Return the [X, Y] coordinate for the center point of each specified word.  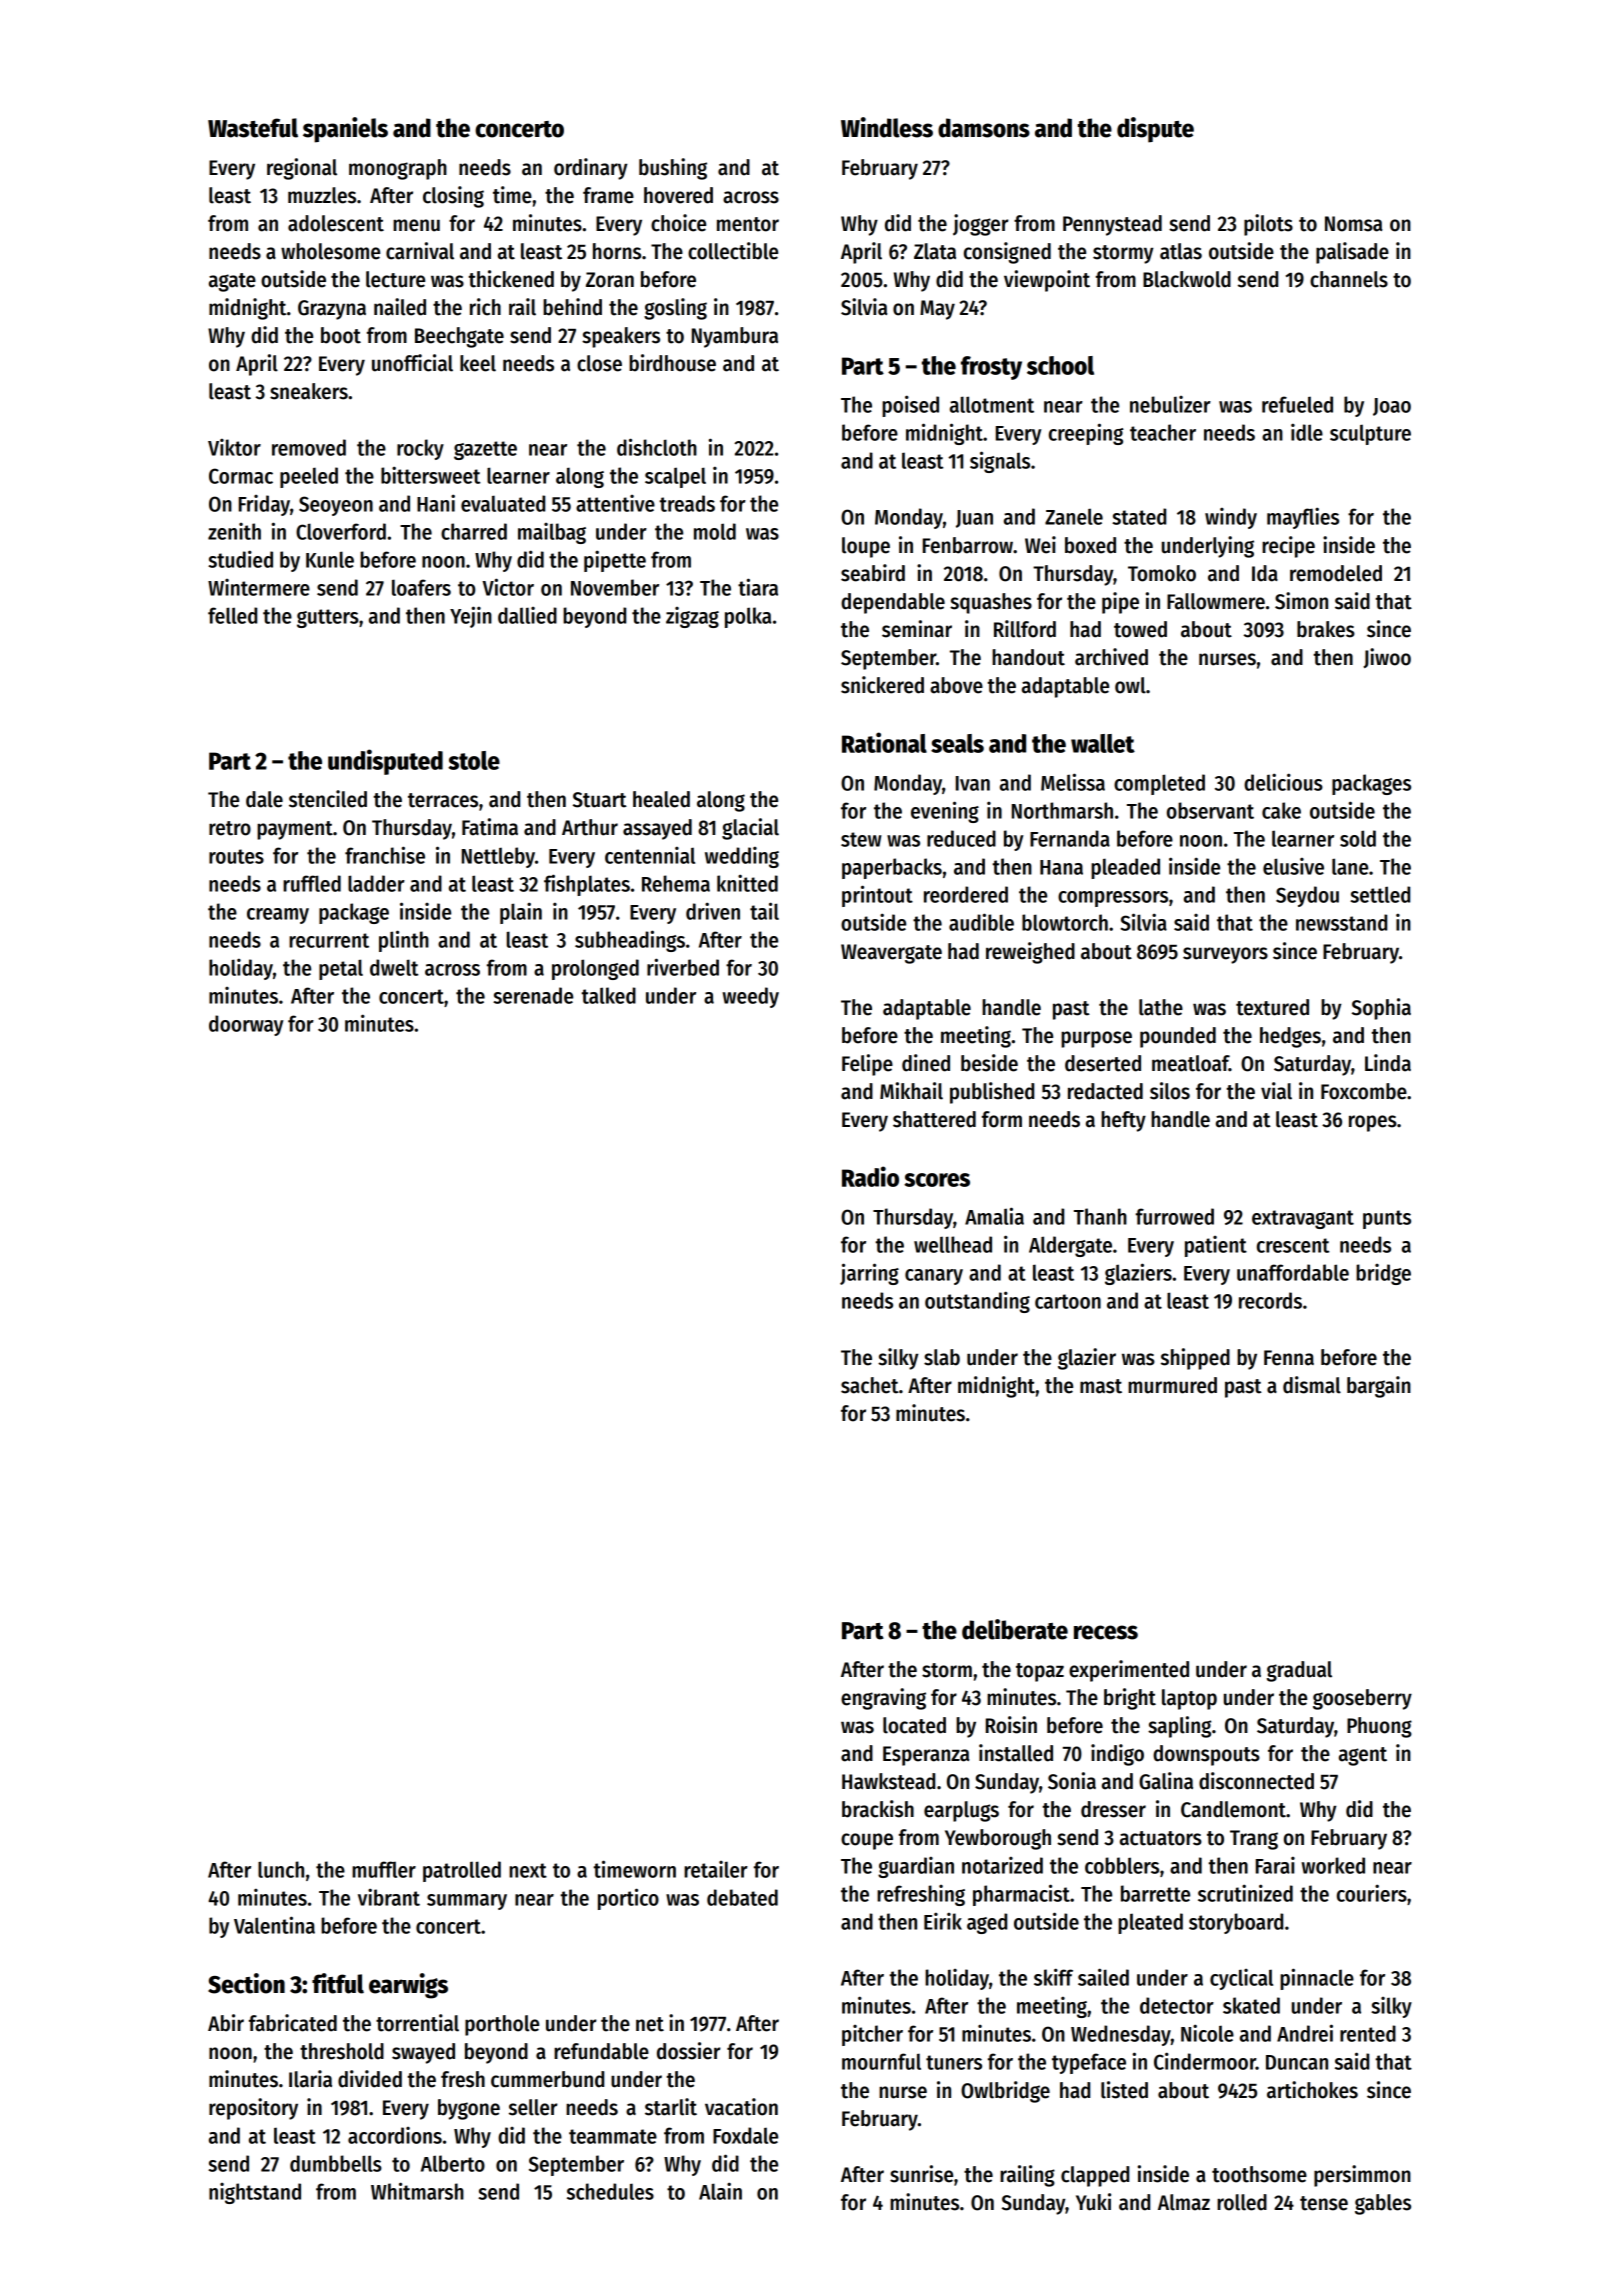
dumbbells [336, 2163]
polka [748, 617]
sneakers [309, 391]
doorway [246, 1025]
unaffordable [1293, 1272]
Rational [884, 742]
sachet [870, 1385]
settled [1380, 894]
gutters [328, 618]
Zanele [1074, 516]
